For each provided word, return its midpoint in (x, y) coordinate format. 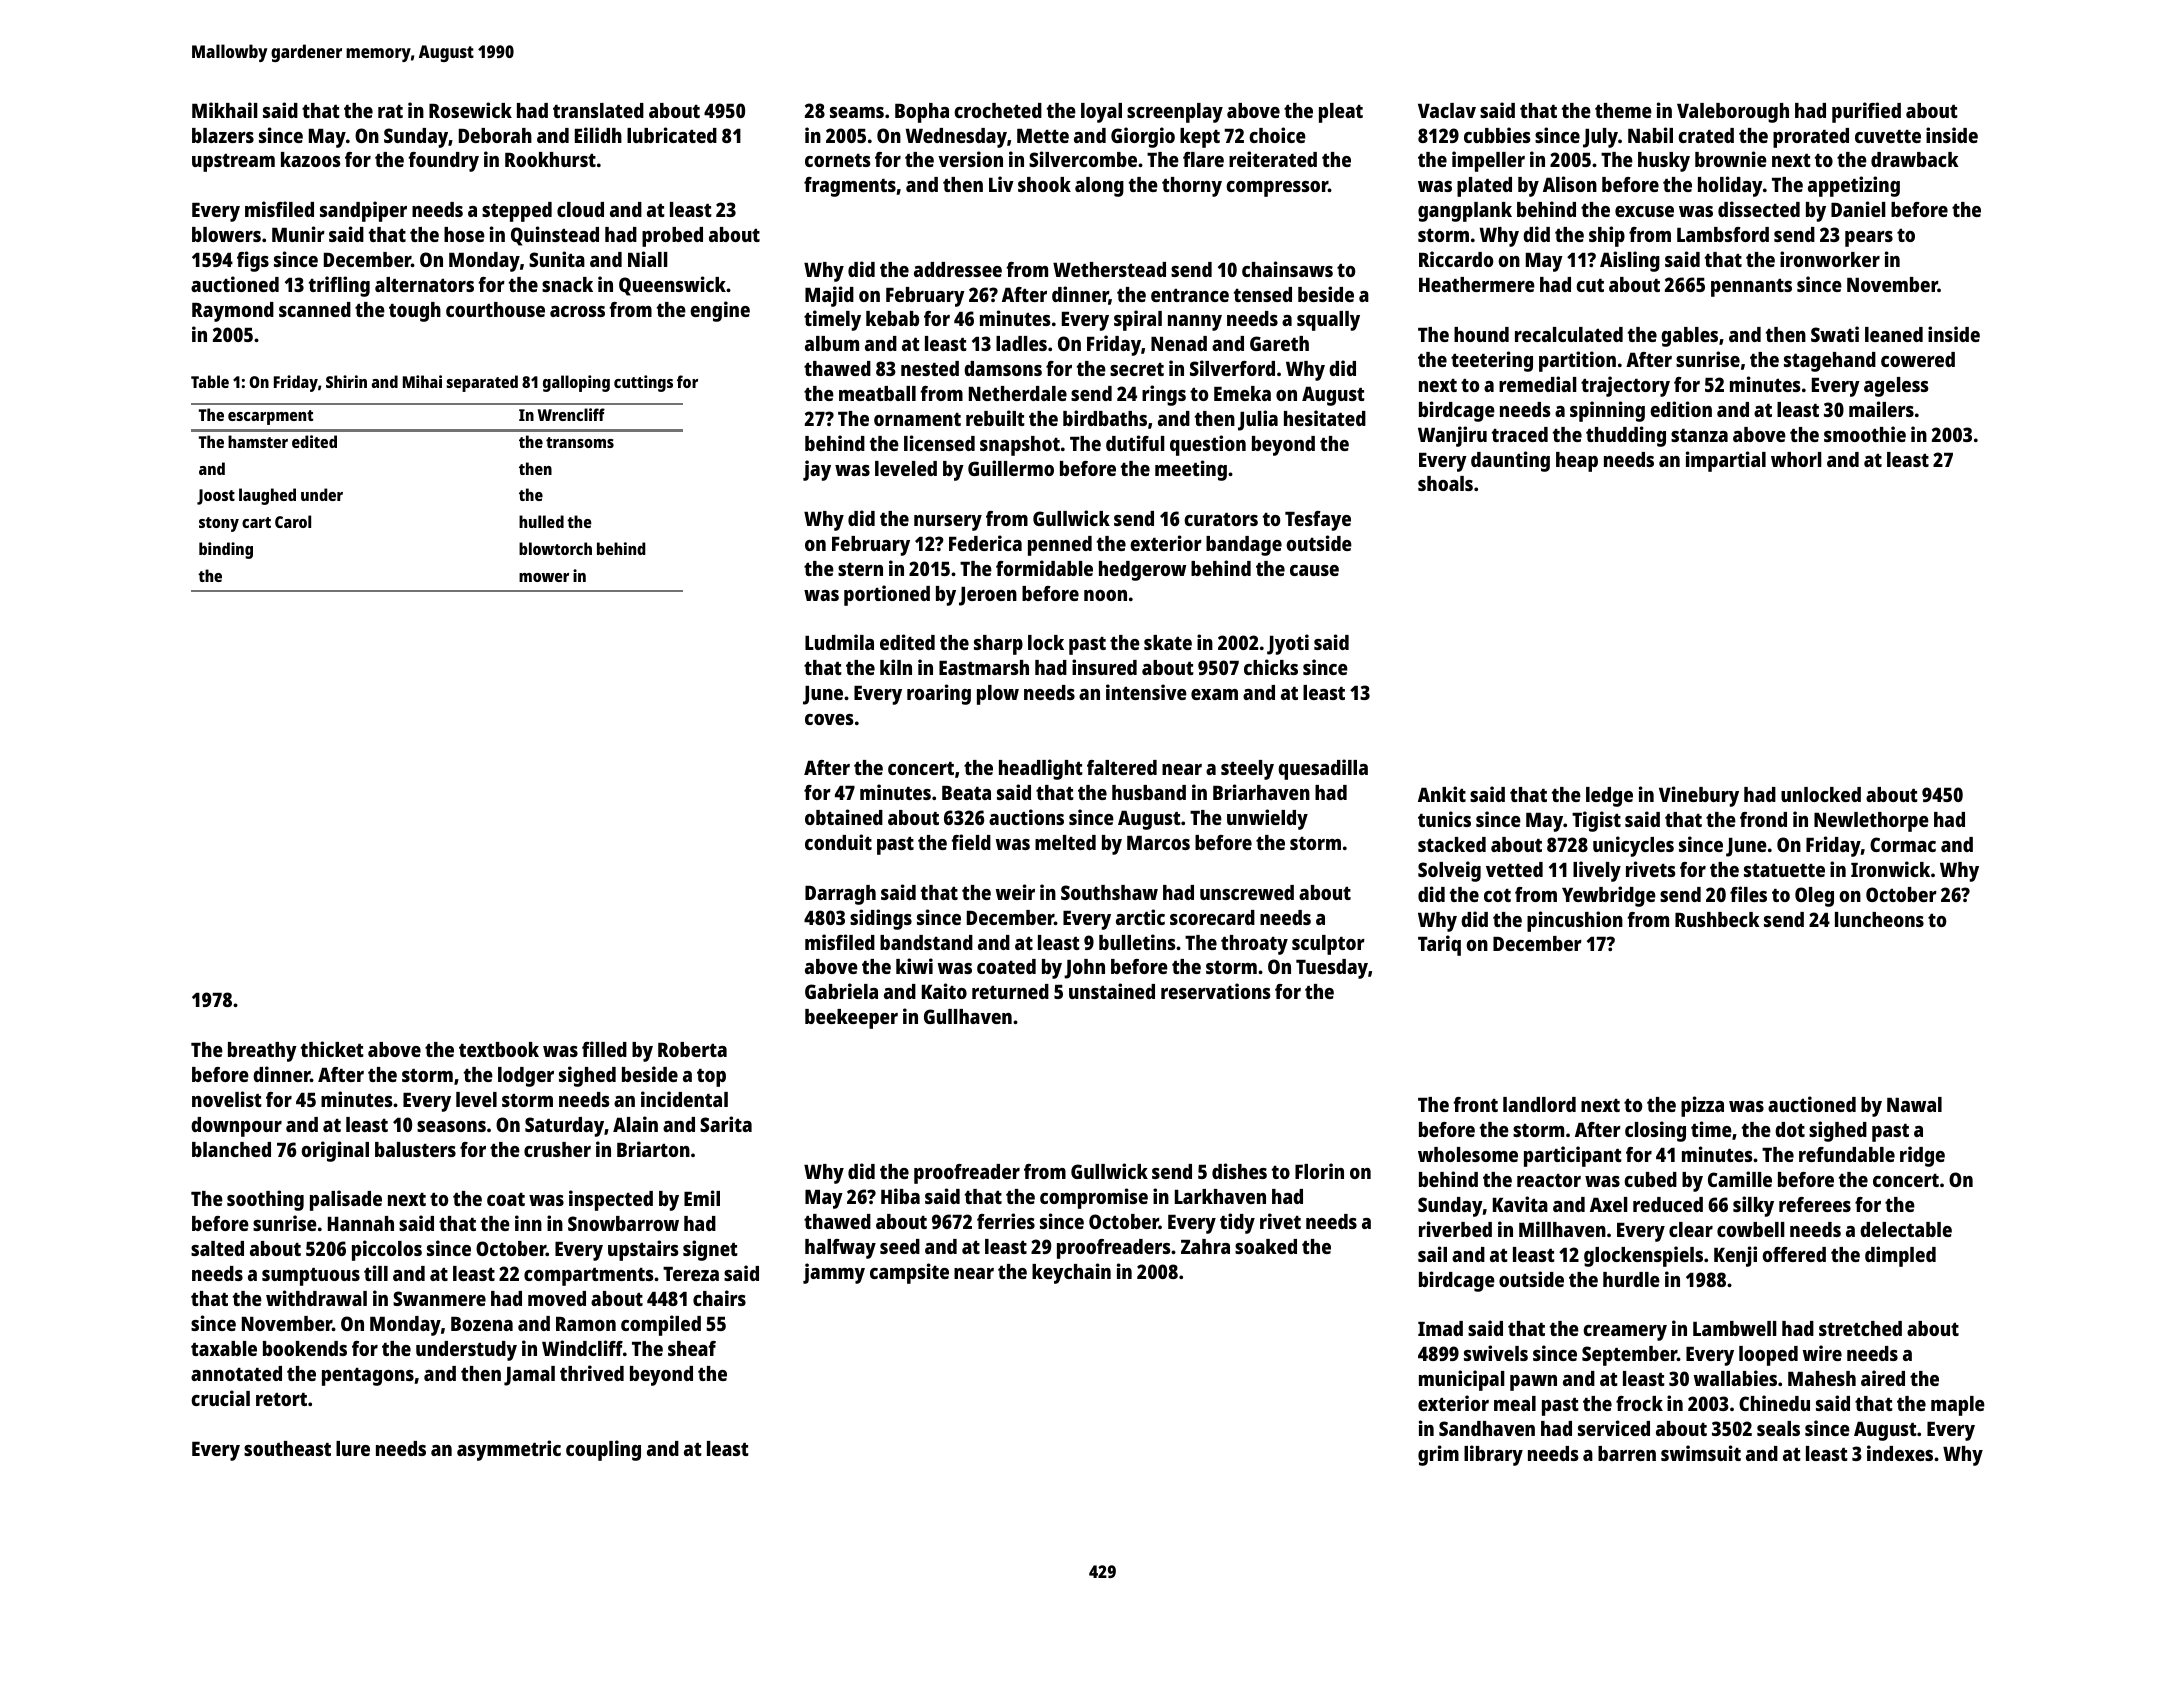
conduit (838, 842)
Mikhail (225, 110)
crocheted (998, 110)
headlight (1041, 769)
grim (1438, 1455)
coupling (603, 1450)
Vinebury (1699, 796)
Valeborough (1733, 113)
